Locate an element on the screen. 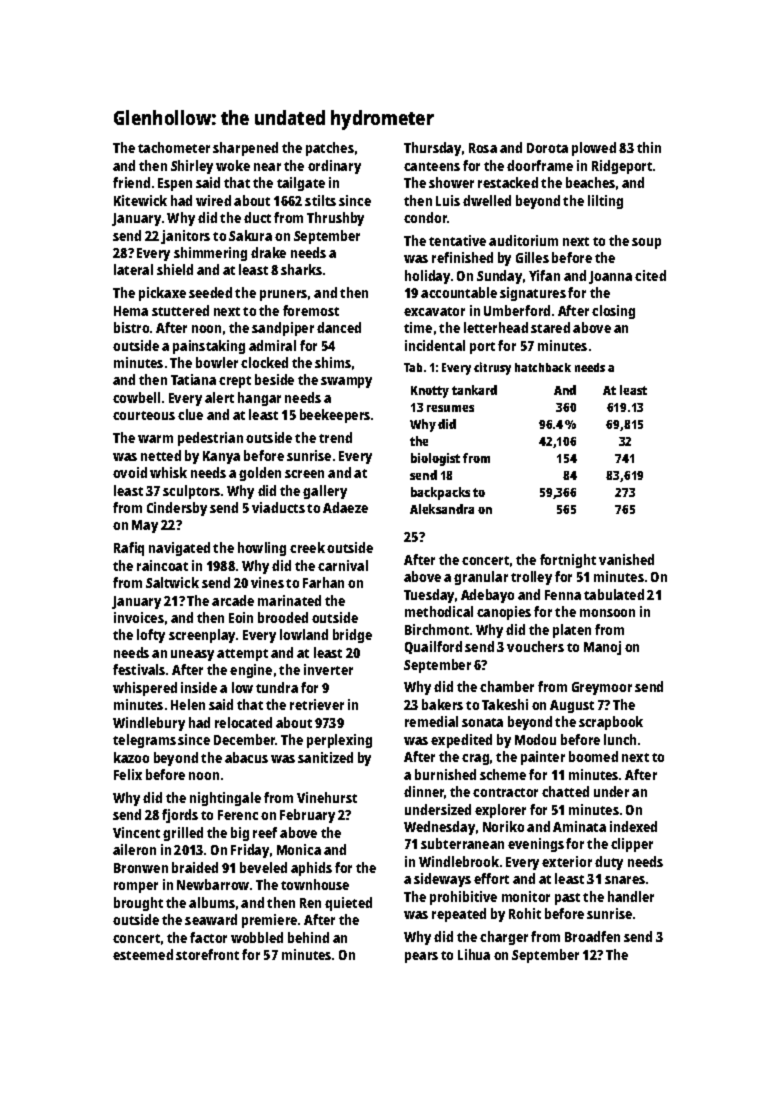 This screenshot has width=782, height=1109. Takeshi is located at coordinates (505, 704).
